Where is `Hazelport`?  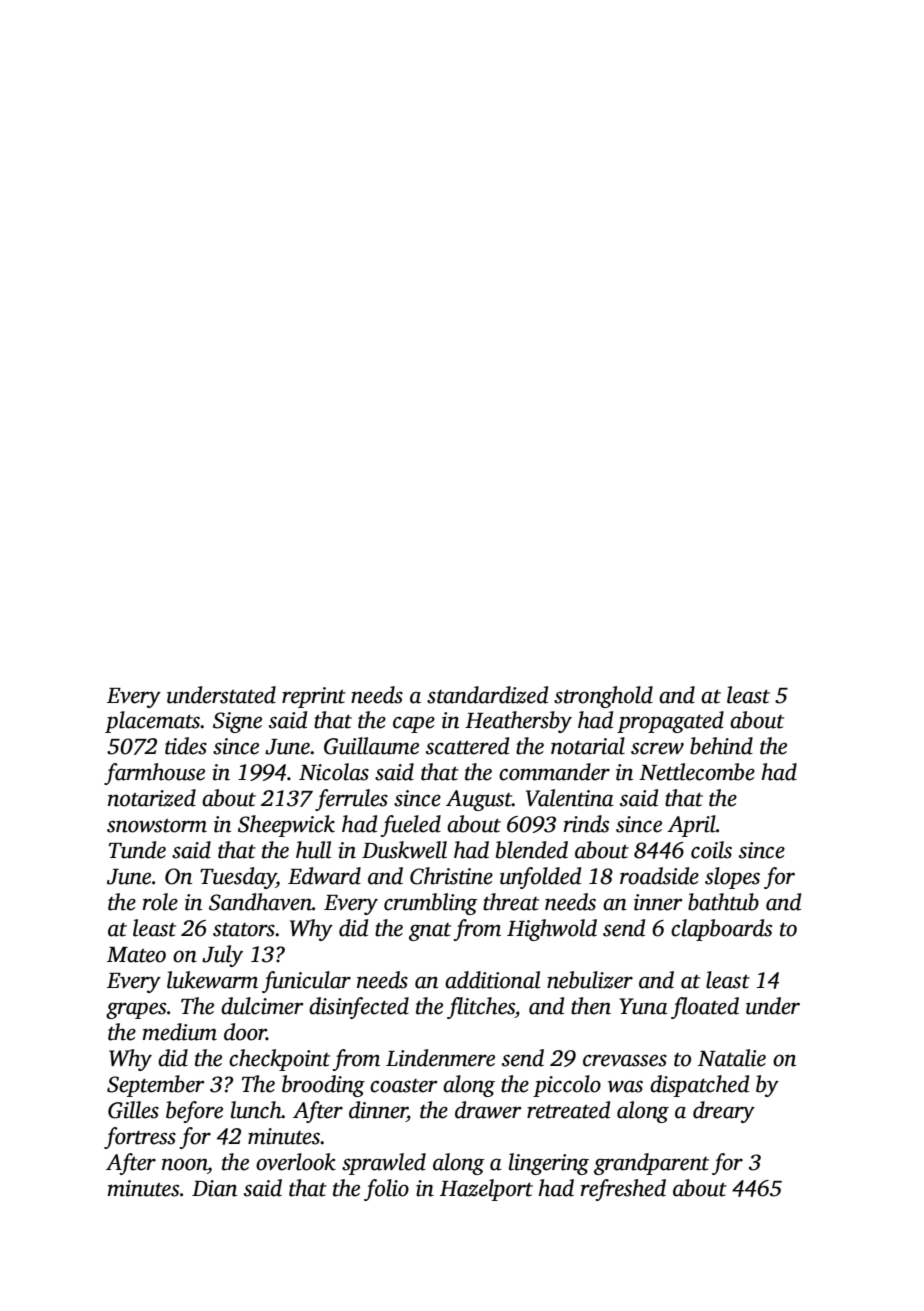 Hazelport is located at coordinates (486, 1190).
